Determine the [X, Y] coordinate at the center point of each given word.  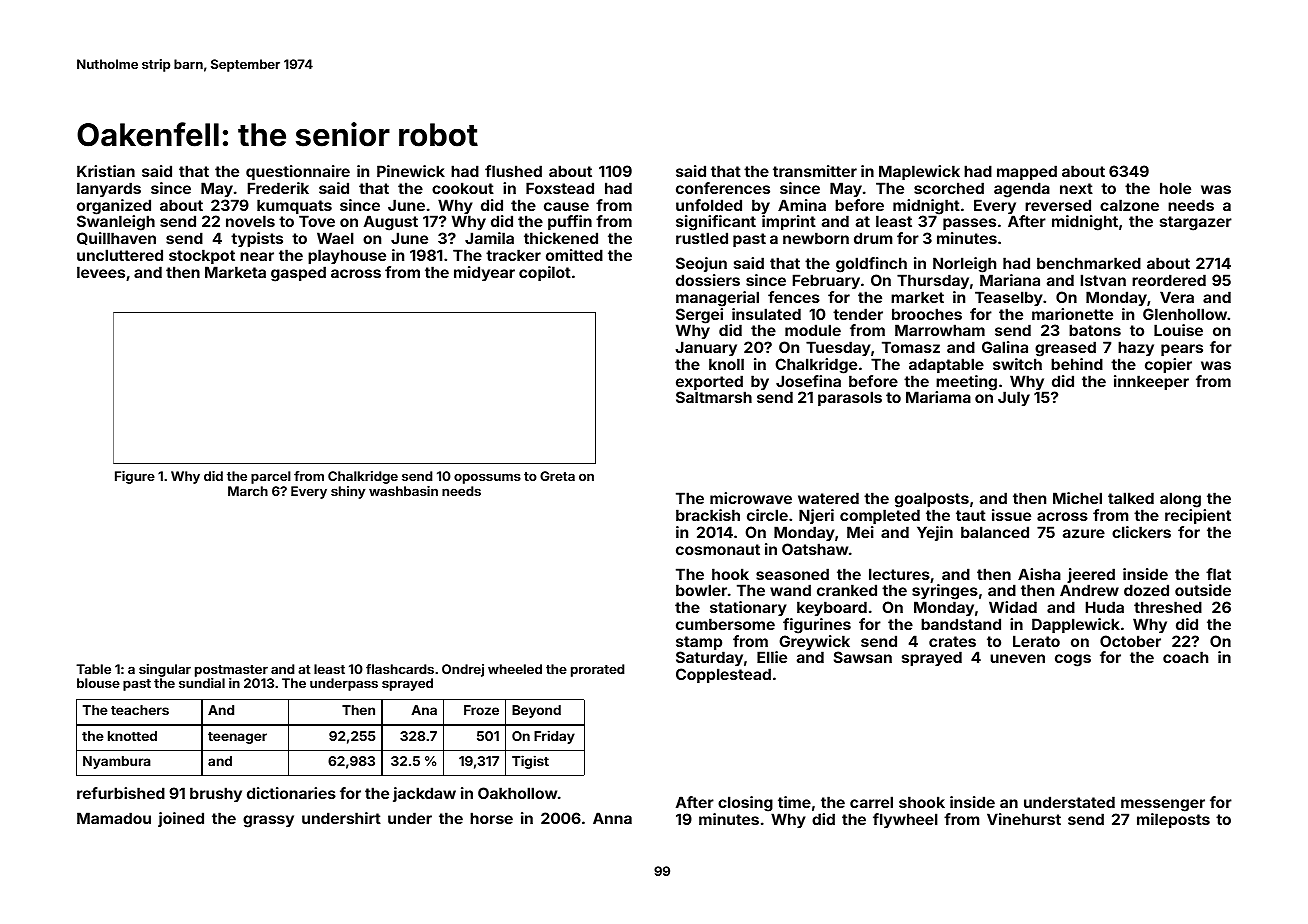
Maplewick [919, 172]
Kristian [106, 171]
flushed [513, 171]
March [248, 491]
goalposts [932, 500]
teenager [237, 738]
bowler [701, 590]
